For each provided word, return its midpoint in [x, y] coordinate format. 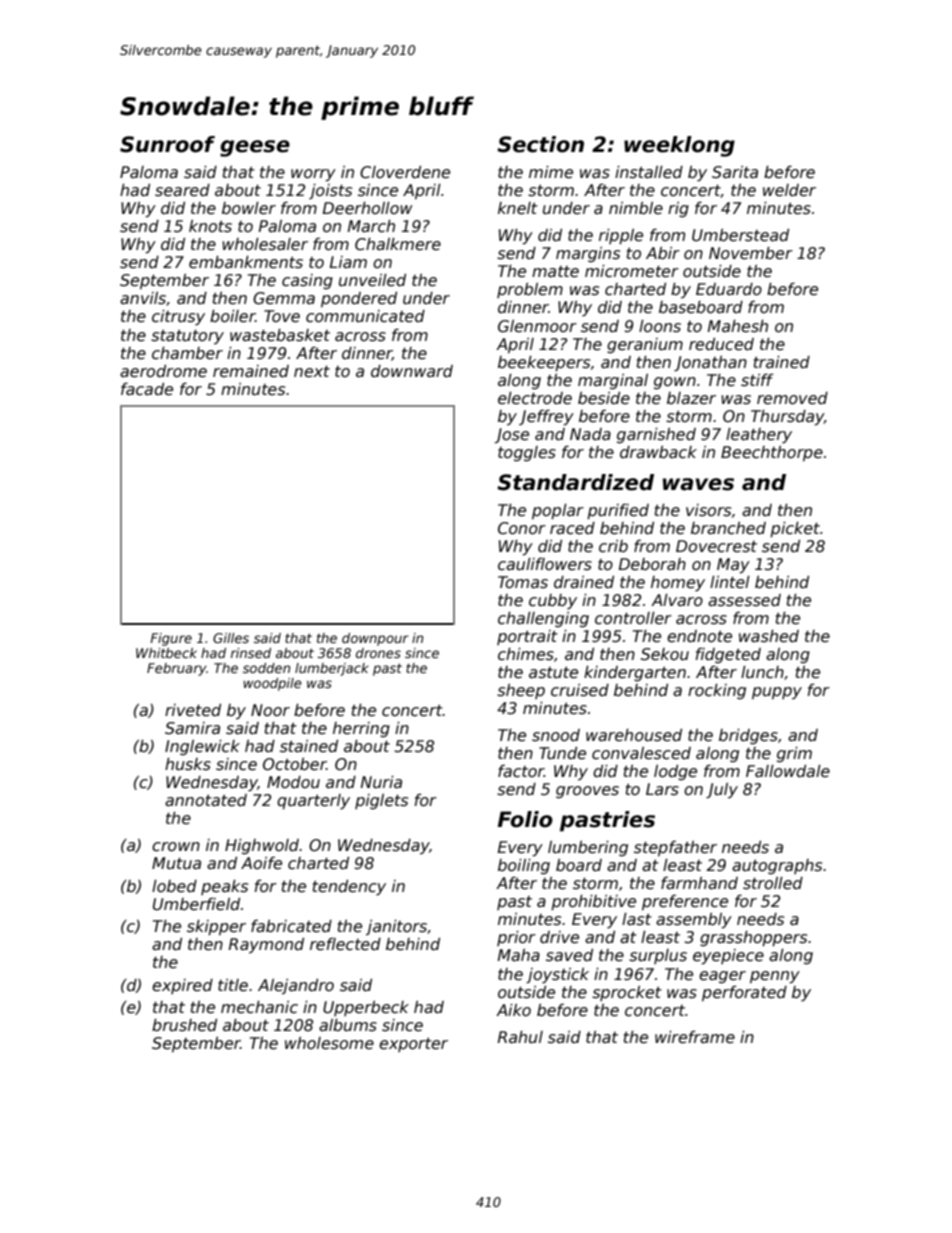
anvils [143, 298]
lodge [675, 772]
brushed [184, 1025]
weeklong [679, 146]
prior [516, 938]
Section [540, 144]
